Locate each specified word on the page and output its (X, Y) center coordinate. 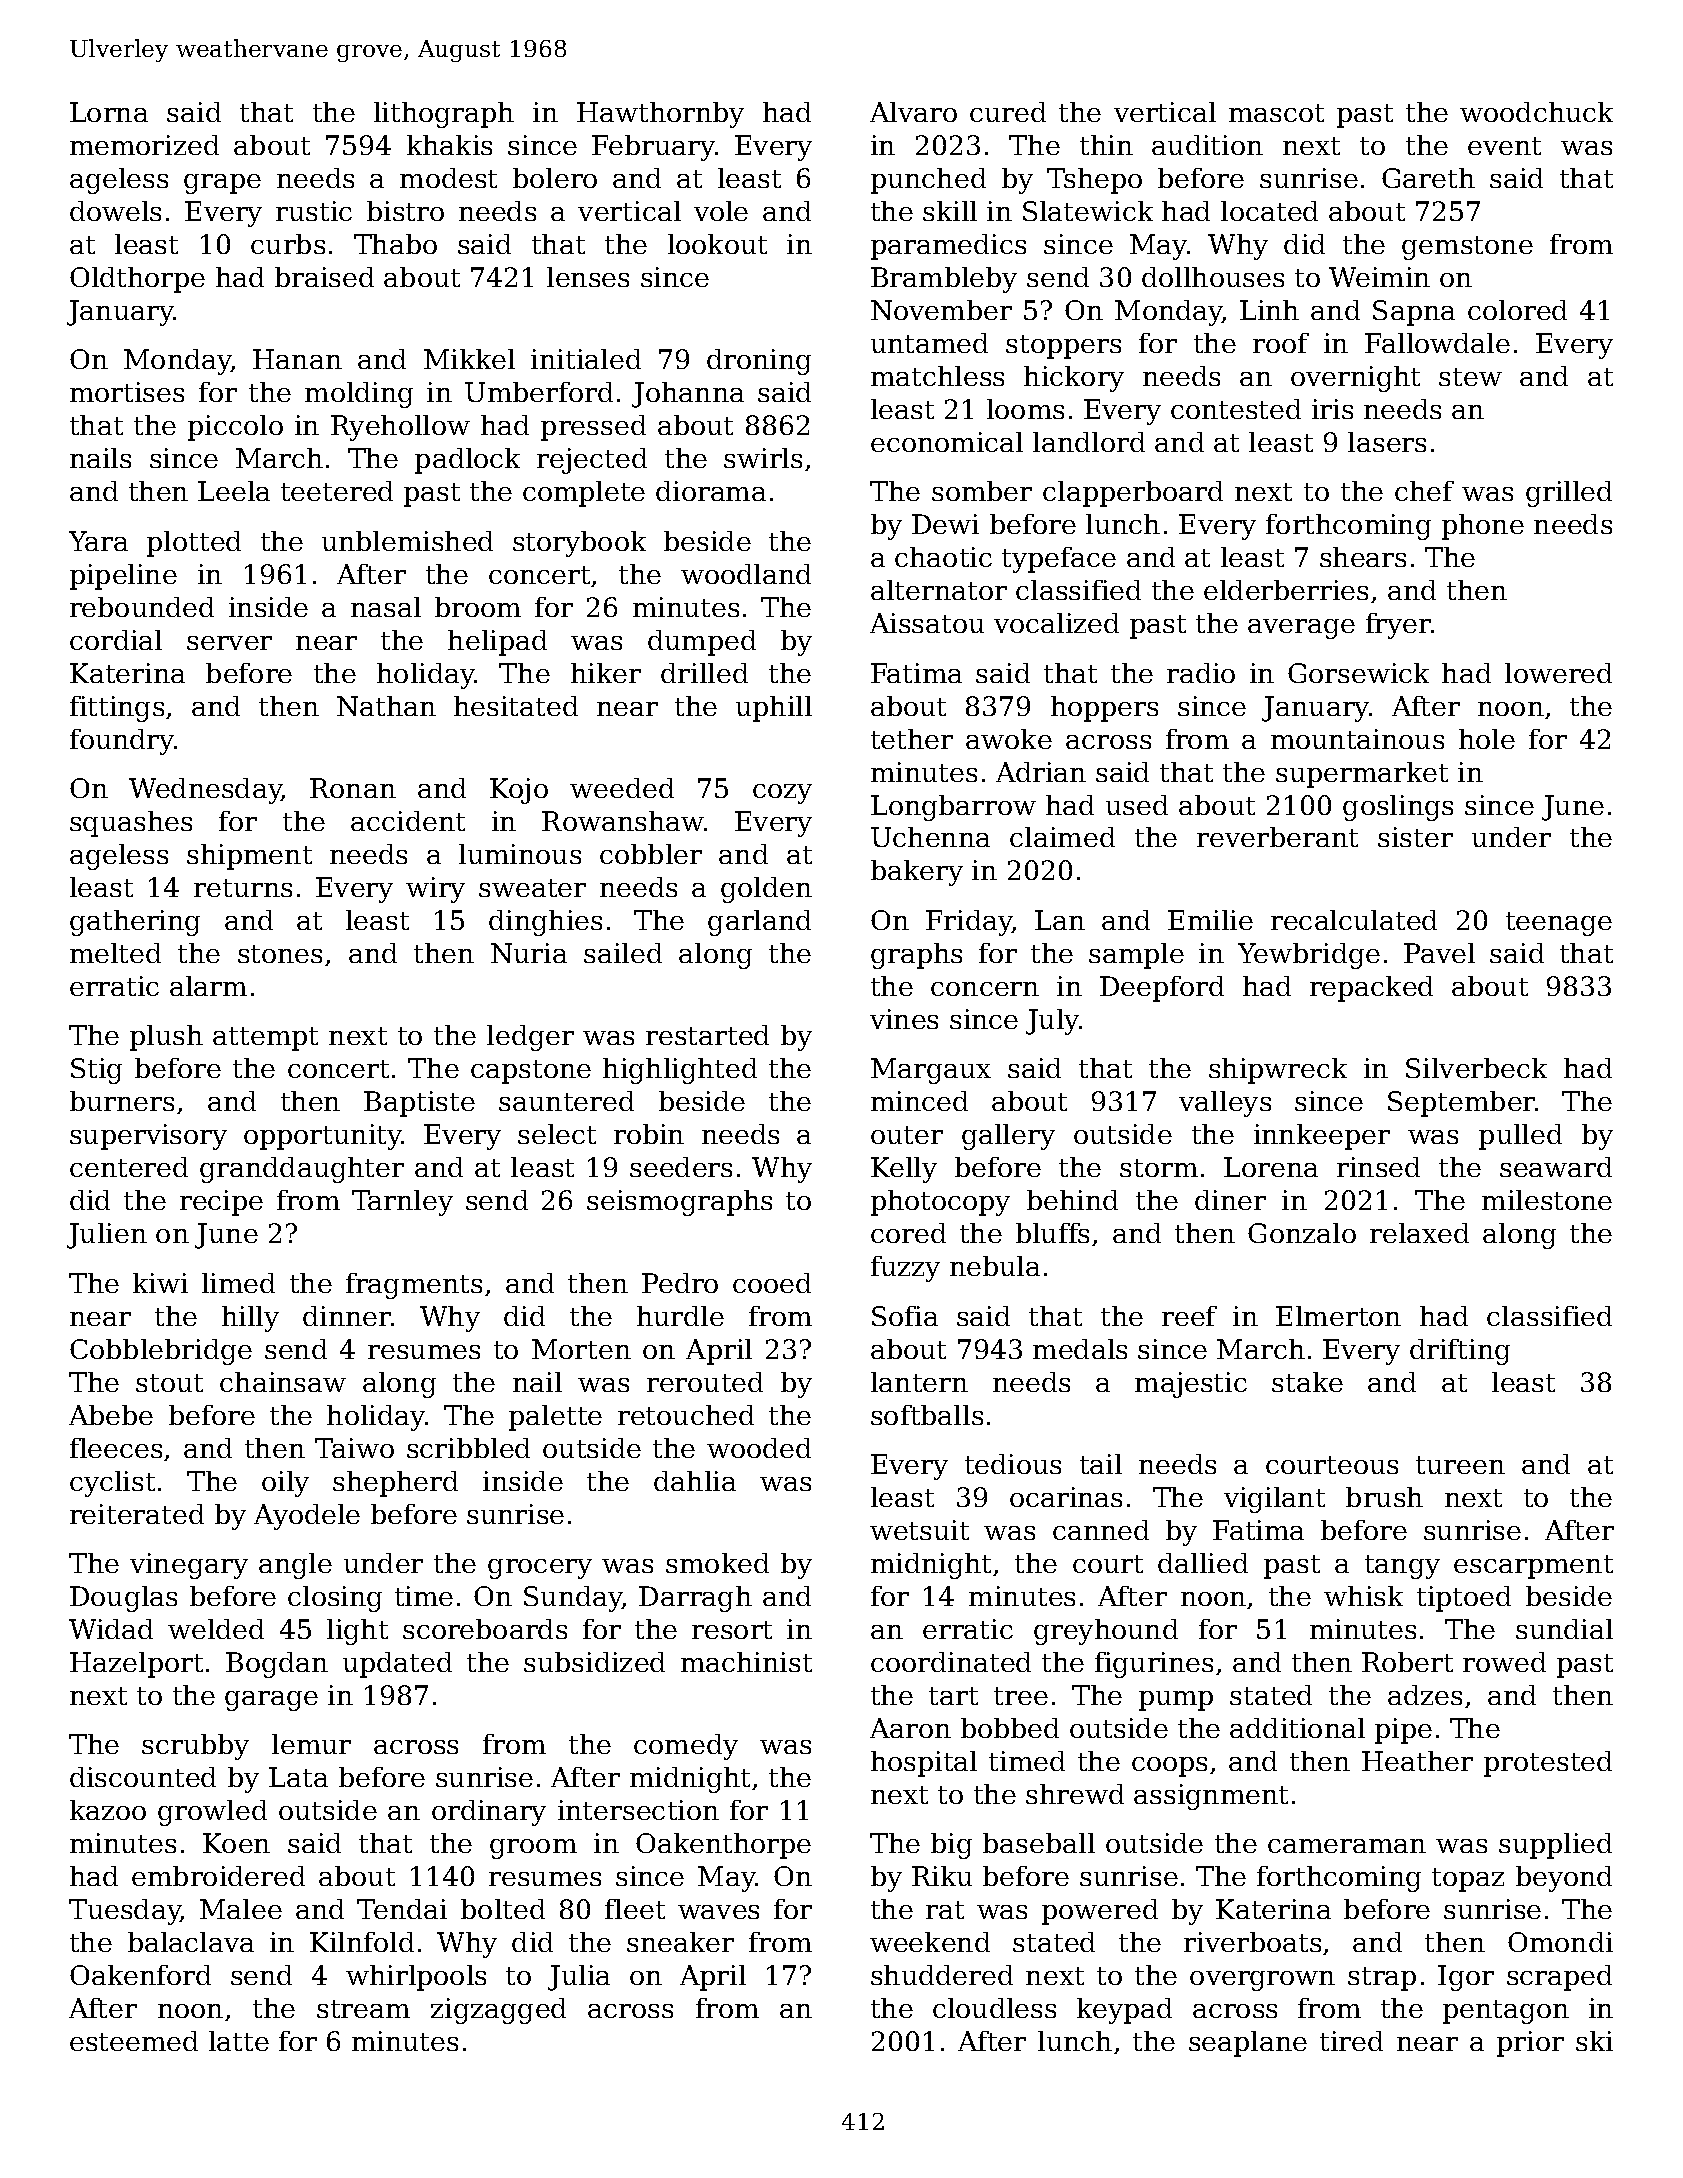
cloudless (994, 2008)
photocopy (940, 1203)
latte (239, 2041)
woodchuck (1536, 112)
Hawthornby (660, 115)
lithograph (444, 115)
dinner (347, 1316)
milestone (1547, 1200)
